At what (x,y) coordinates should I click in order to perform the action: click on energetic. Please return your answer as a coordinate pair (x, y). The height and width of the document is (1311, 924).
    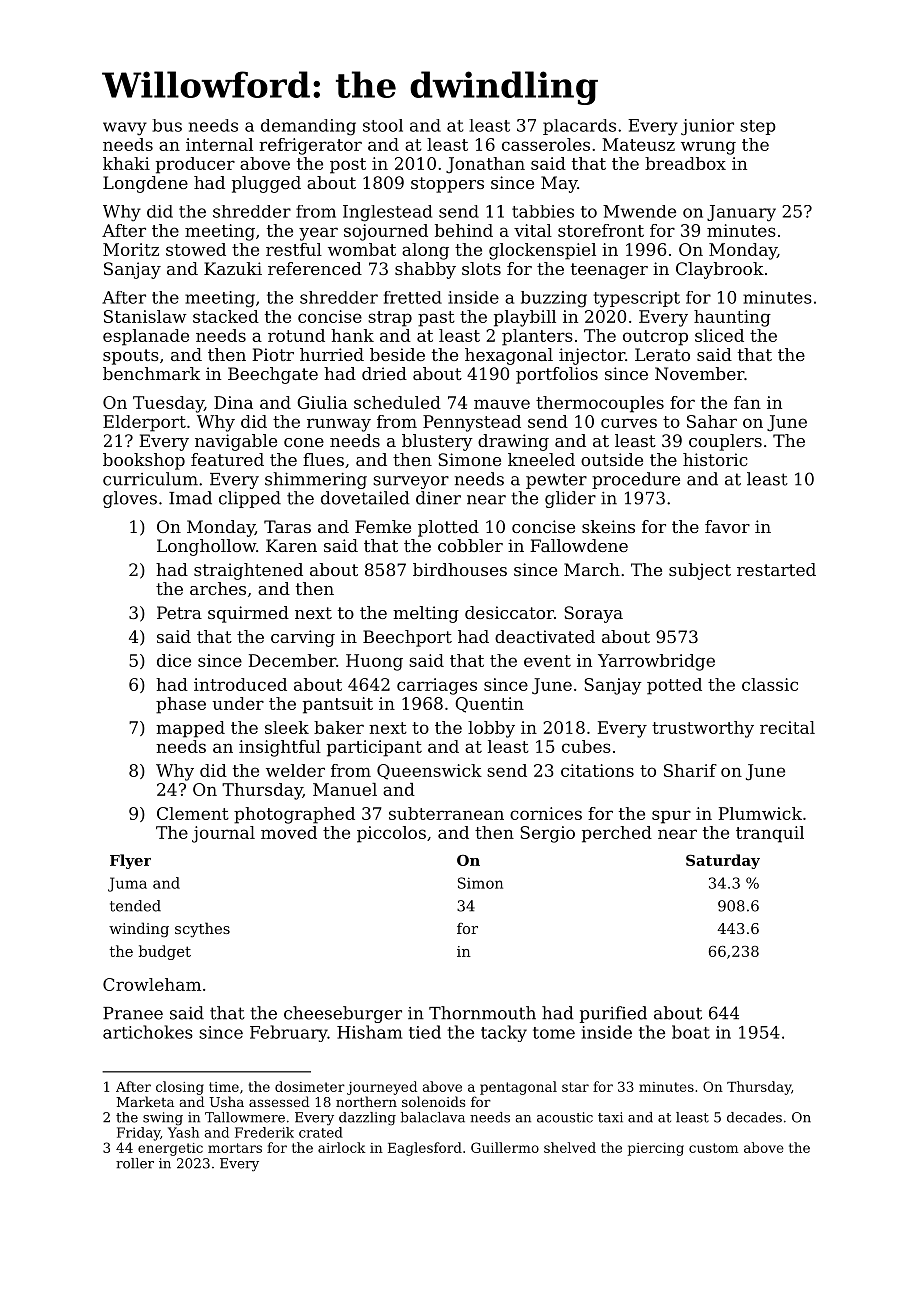
    Looking at the image, I should click on (170, 1149).
